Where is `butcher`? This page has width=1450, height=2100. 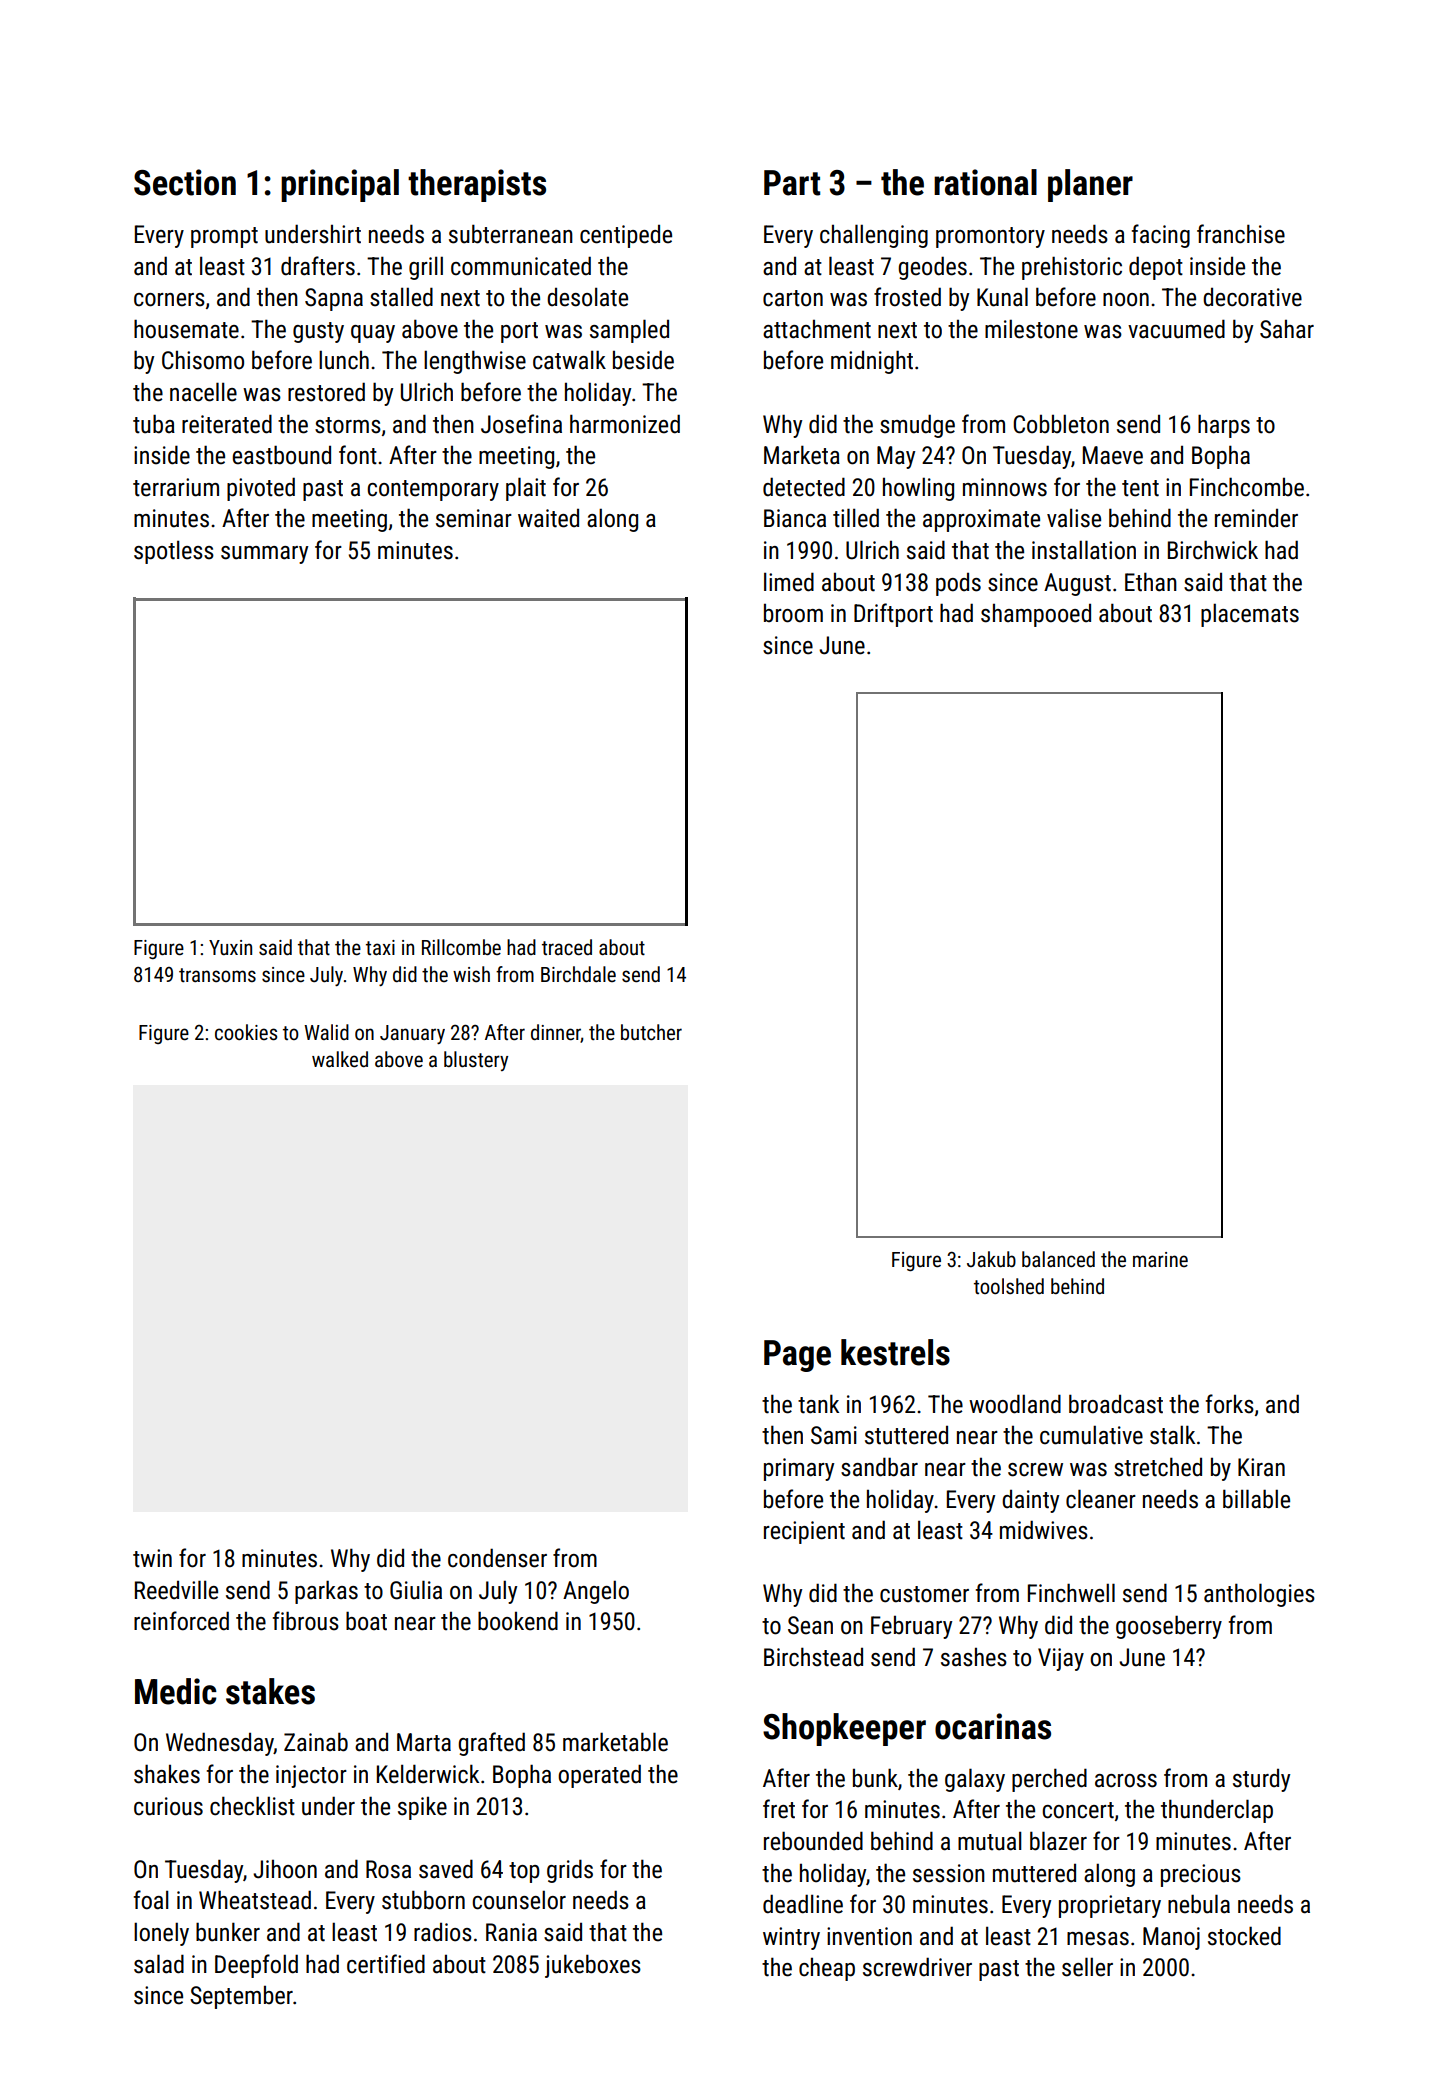 butcher is located at coordinates (651, 1032).
